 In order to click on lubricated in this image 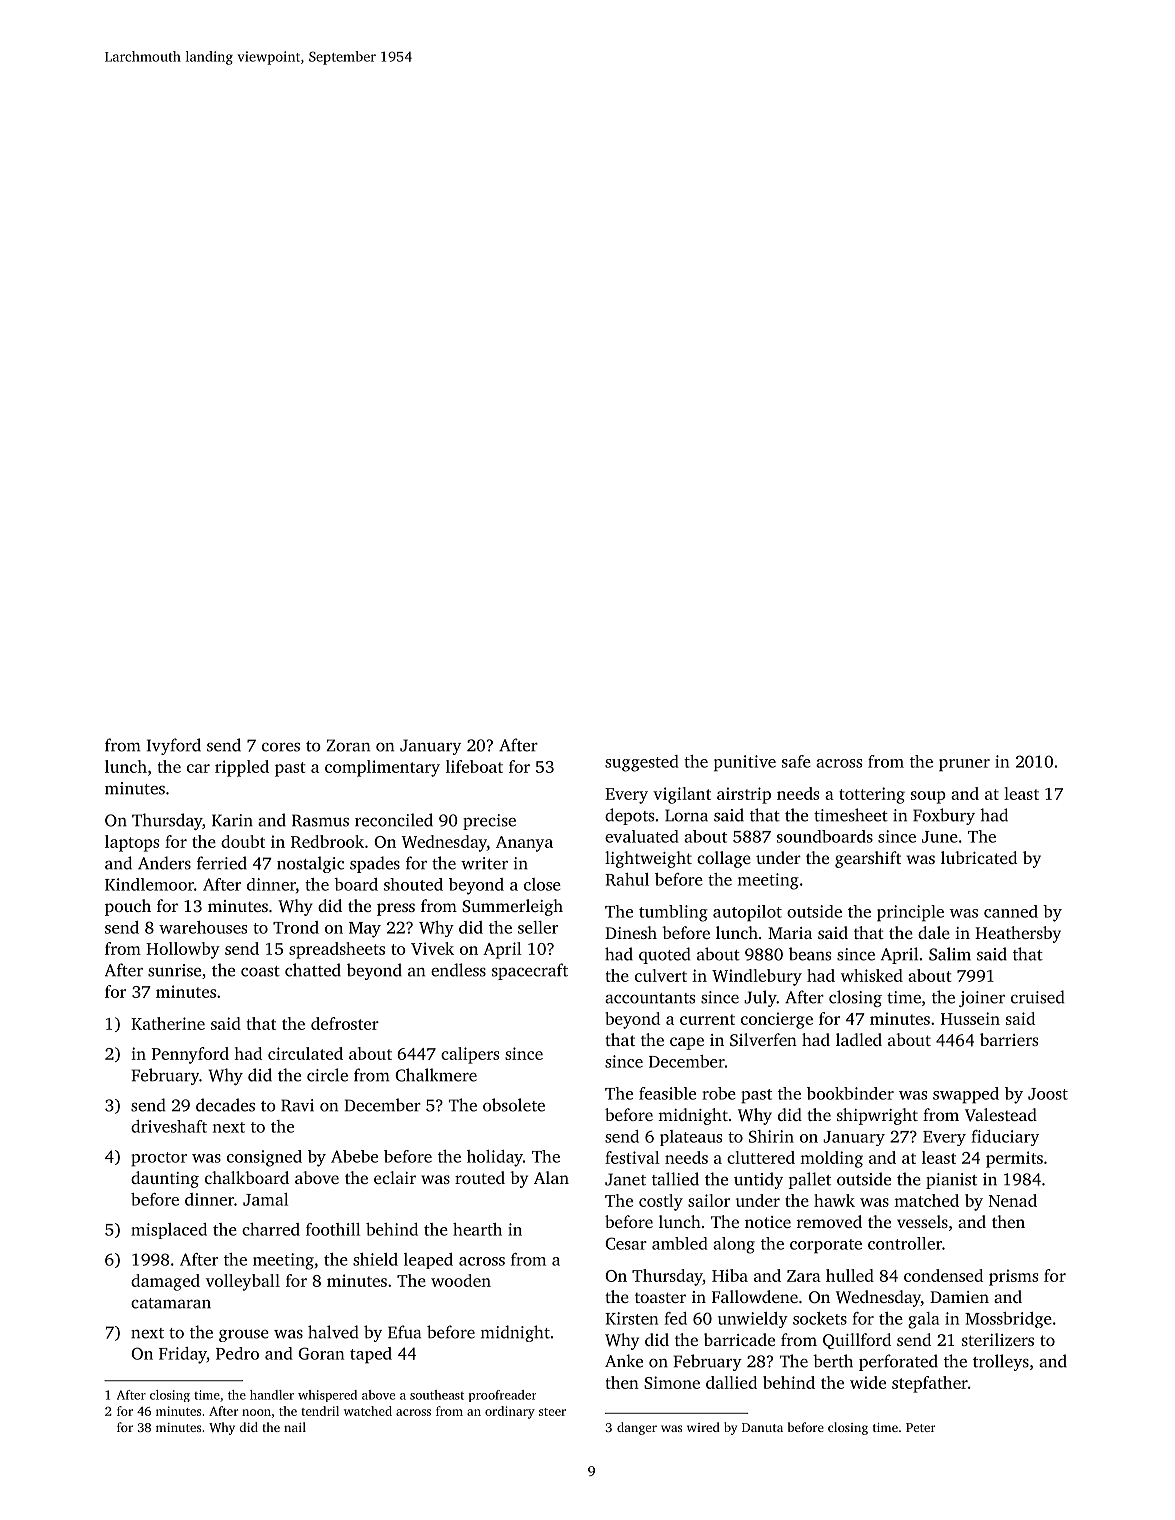, I will do `click(979, 857)`.
